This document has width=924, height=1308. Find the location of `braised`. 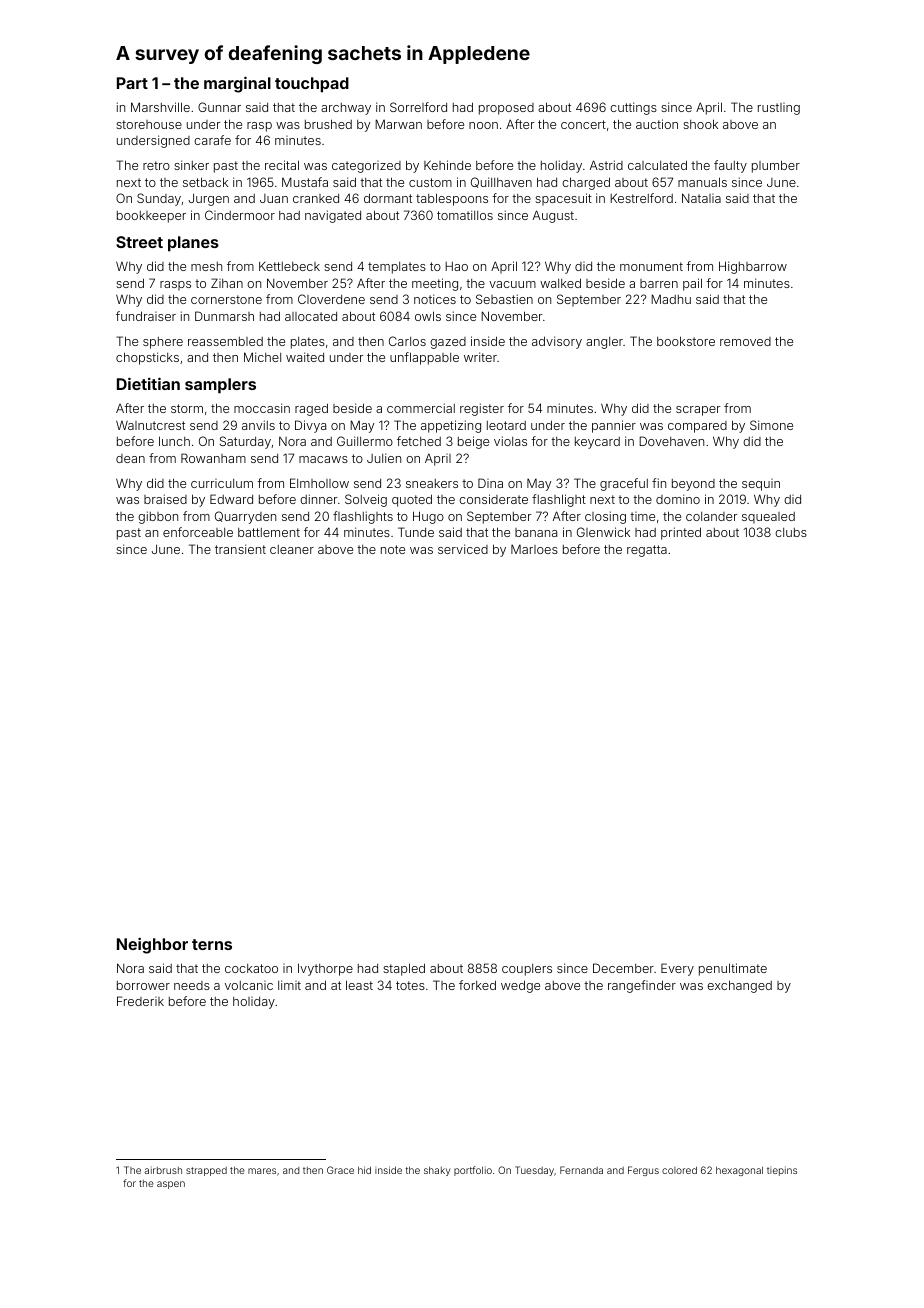

braised is located at coordinates (165, 499).
